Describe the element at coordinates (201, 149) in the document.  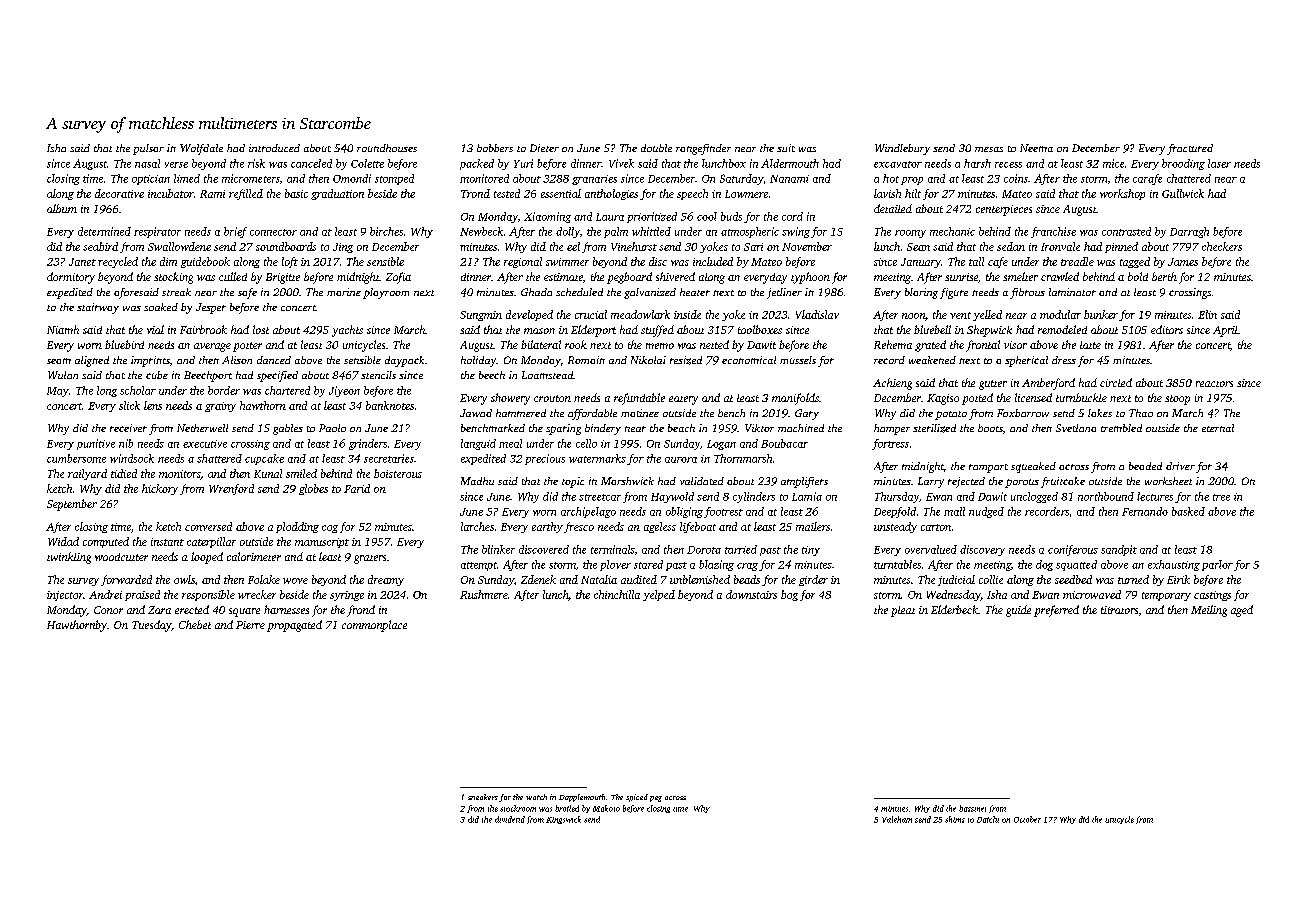
I see `Wolfdale` at that location.
